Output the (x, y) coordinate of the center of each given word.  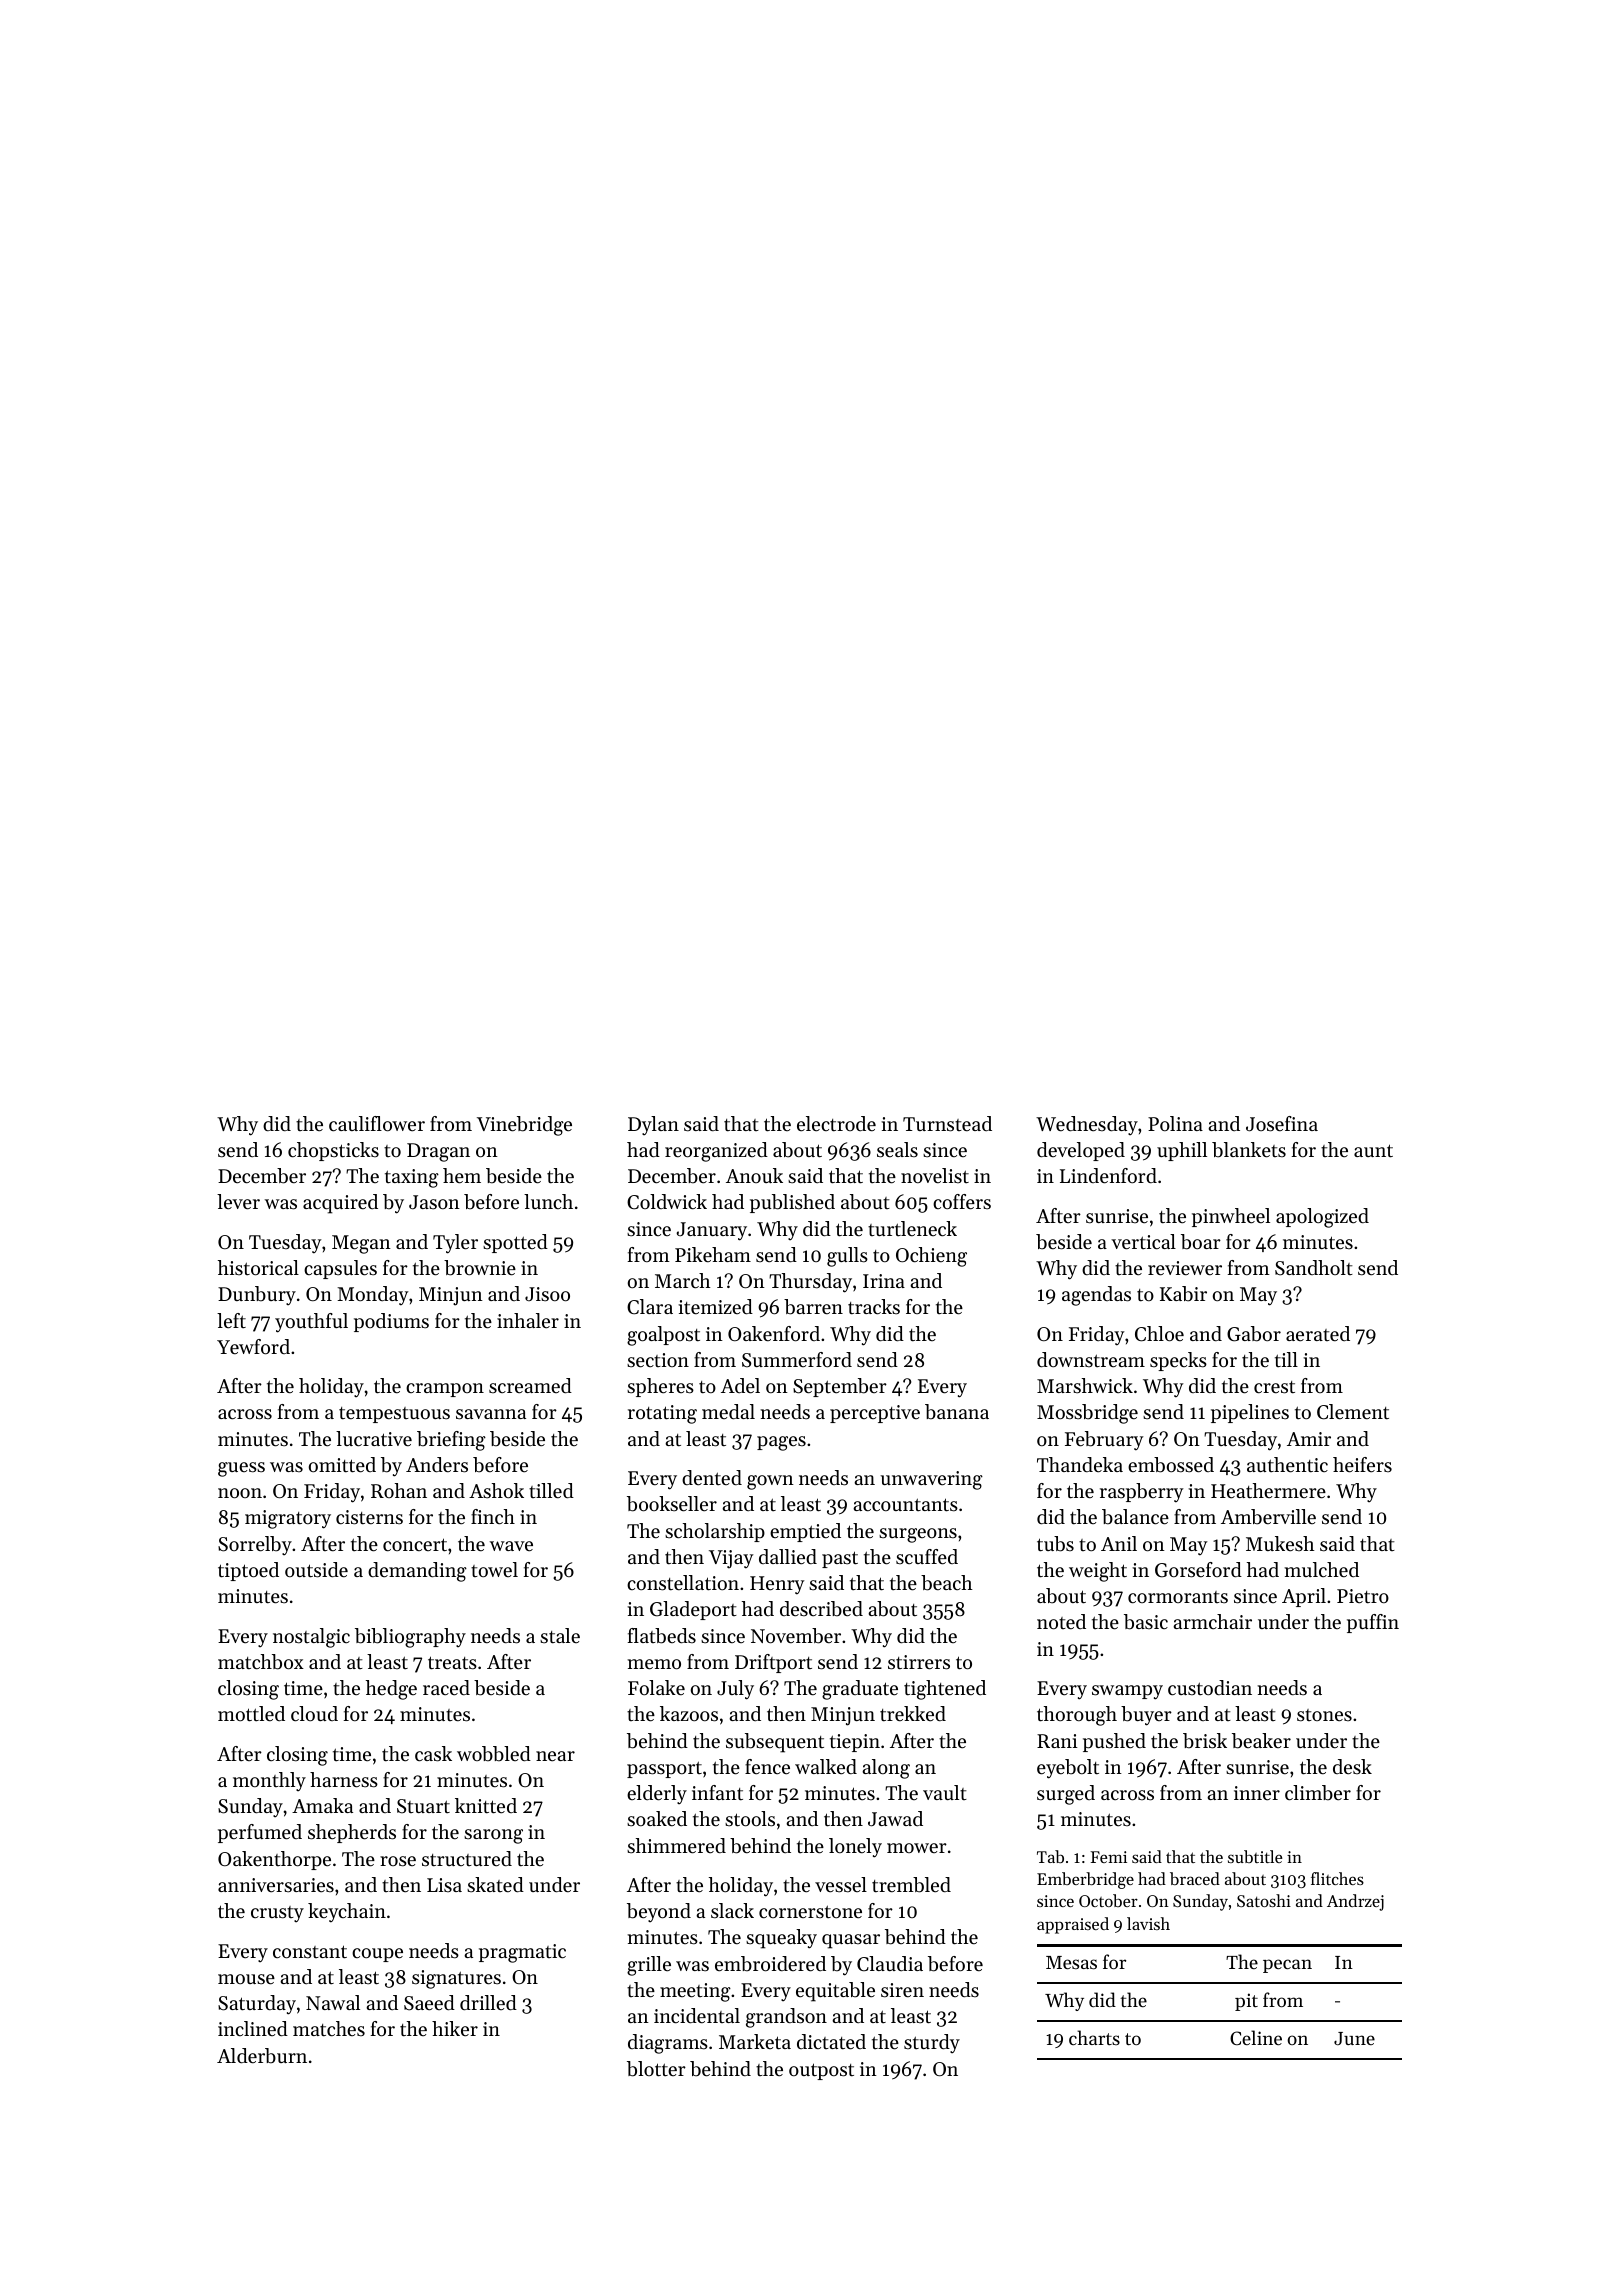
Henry (777, 1585)
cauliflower (377, 1124)
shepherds (352, 1833)
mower (917, 1848)
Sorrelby (255, 1545)
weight (1098, 1572)
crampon (445, 1390)
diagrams (668, 2044)
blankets (1249, 1150)
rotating (662, 1414)
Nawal (333, 2002)
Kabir (1183, 1294)
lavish (1148, 1923)
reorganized (716, 1152)
